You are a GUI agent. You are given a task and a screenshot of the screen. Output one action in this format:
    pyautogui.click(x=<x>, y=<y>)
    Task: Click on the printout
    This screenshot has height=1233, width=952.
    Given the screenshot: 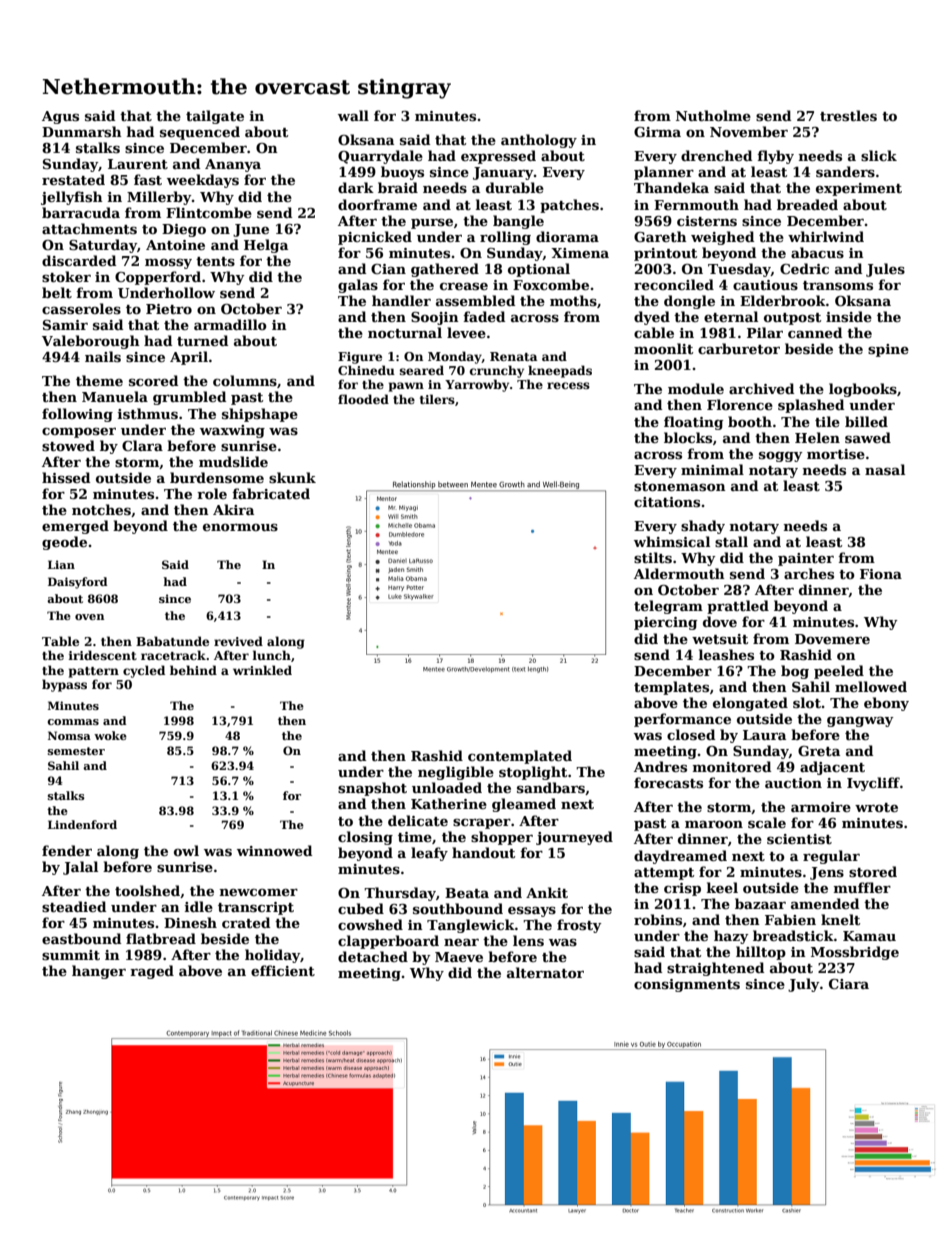 What is the action you would take?
    pyautogui.click(x=665, y=254)
